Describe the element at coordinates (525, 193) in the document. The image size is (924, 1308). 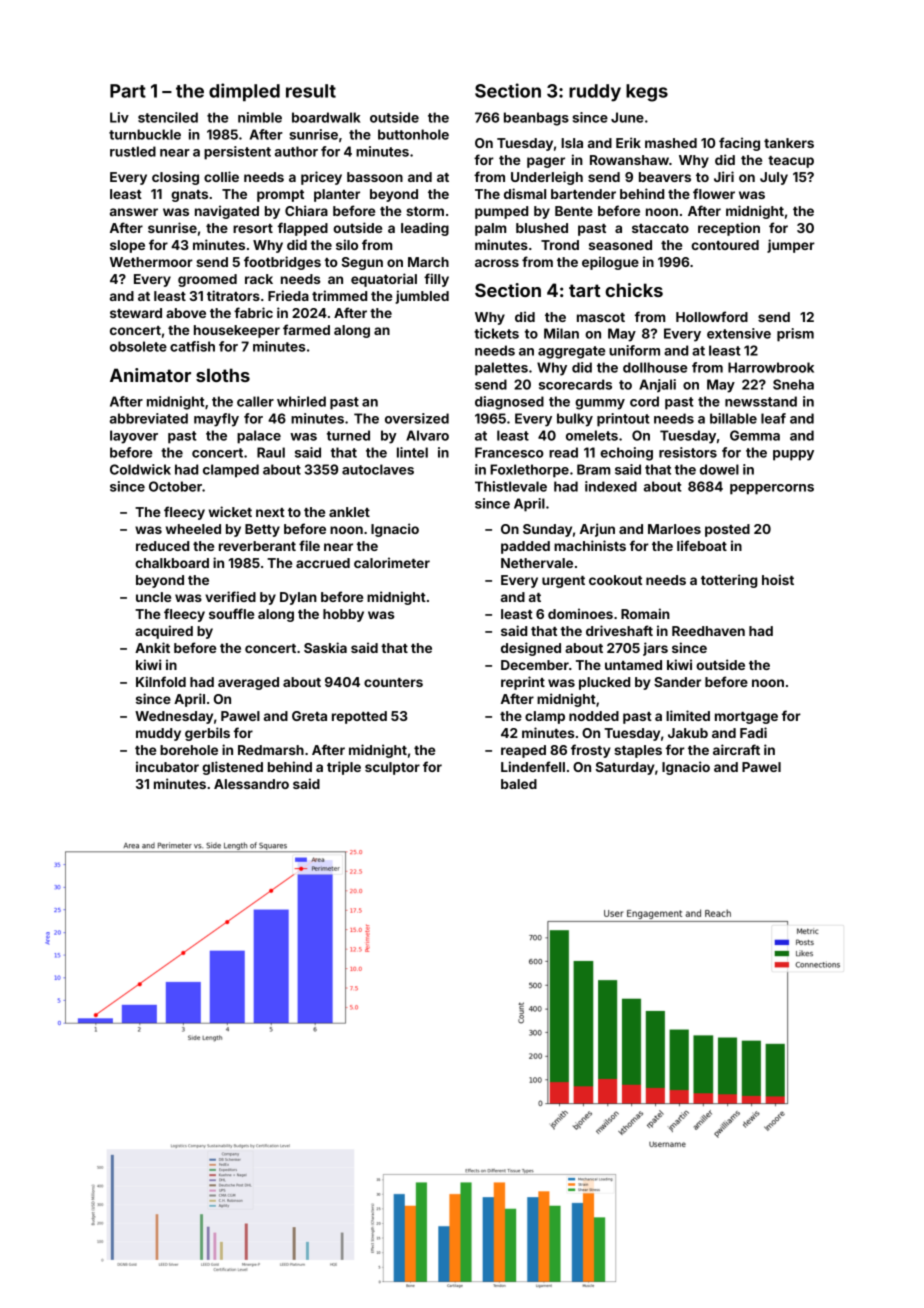
I see `dismal` at that location.
